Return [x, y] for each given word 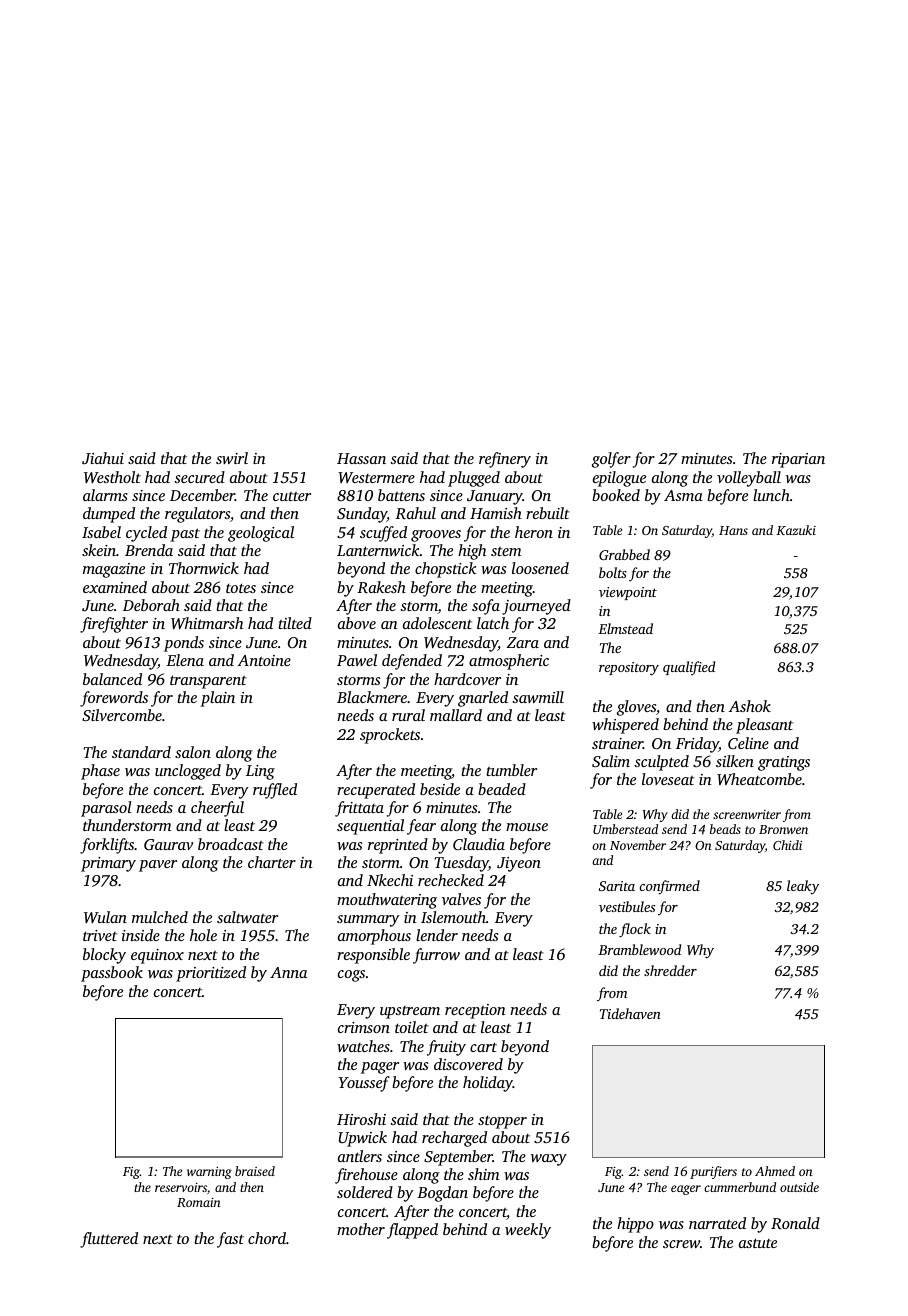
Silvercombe [122, 715]
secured [199, 477]
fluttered [109, 1240]
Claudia [479, 844]
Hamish [496, 513]
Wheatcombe [759, 779]
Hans [733, 530]
